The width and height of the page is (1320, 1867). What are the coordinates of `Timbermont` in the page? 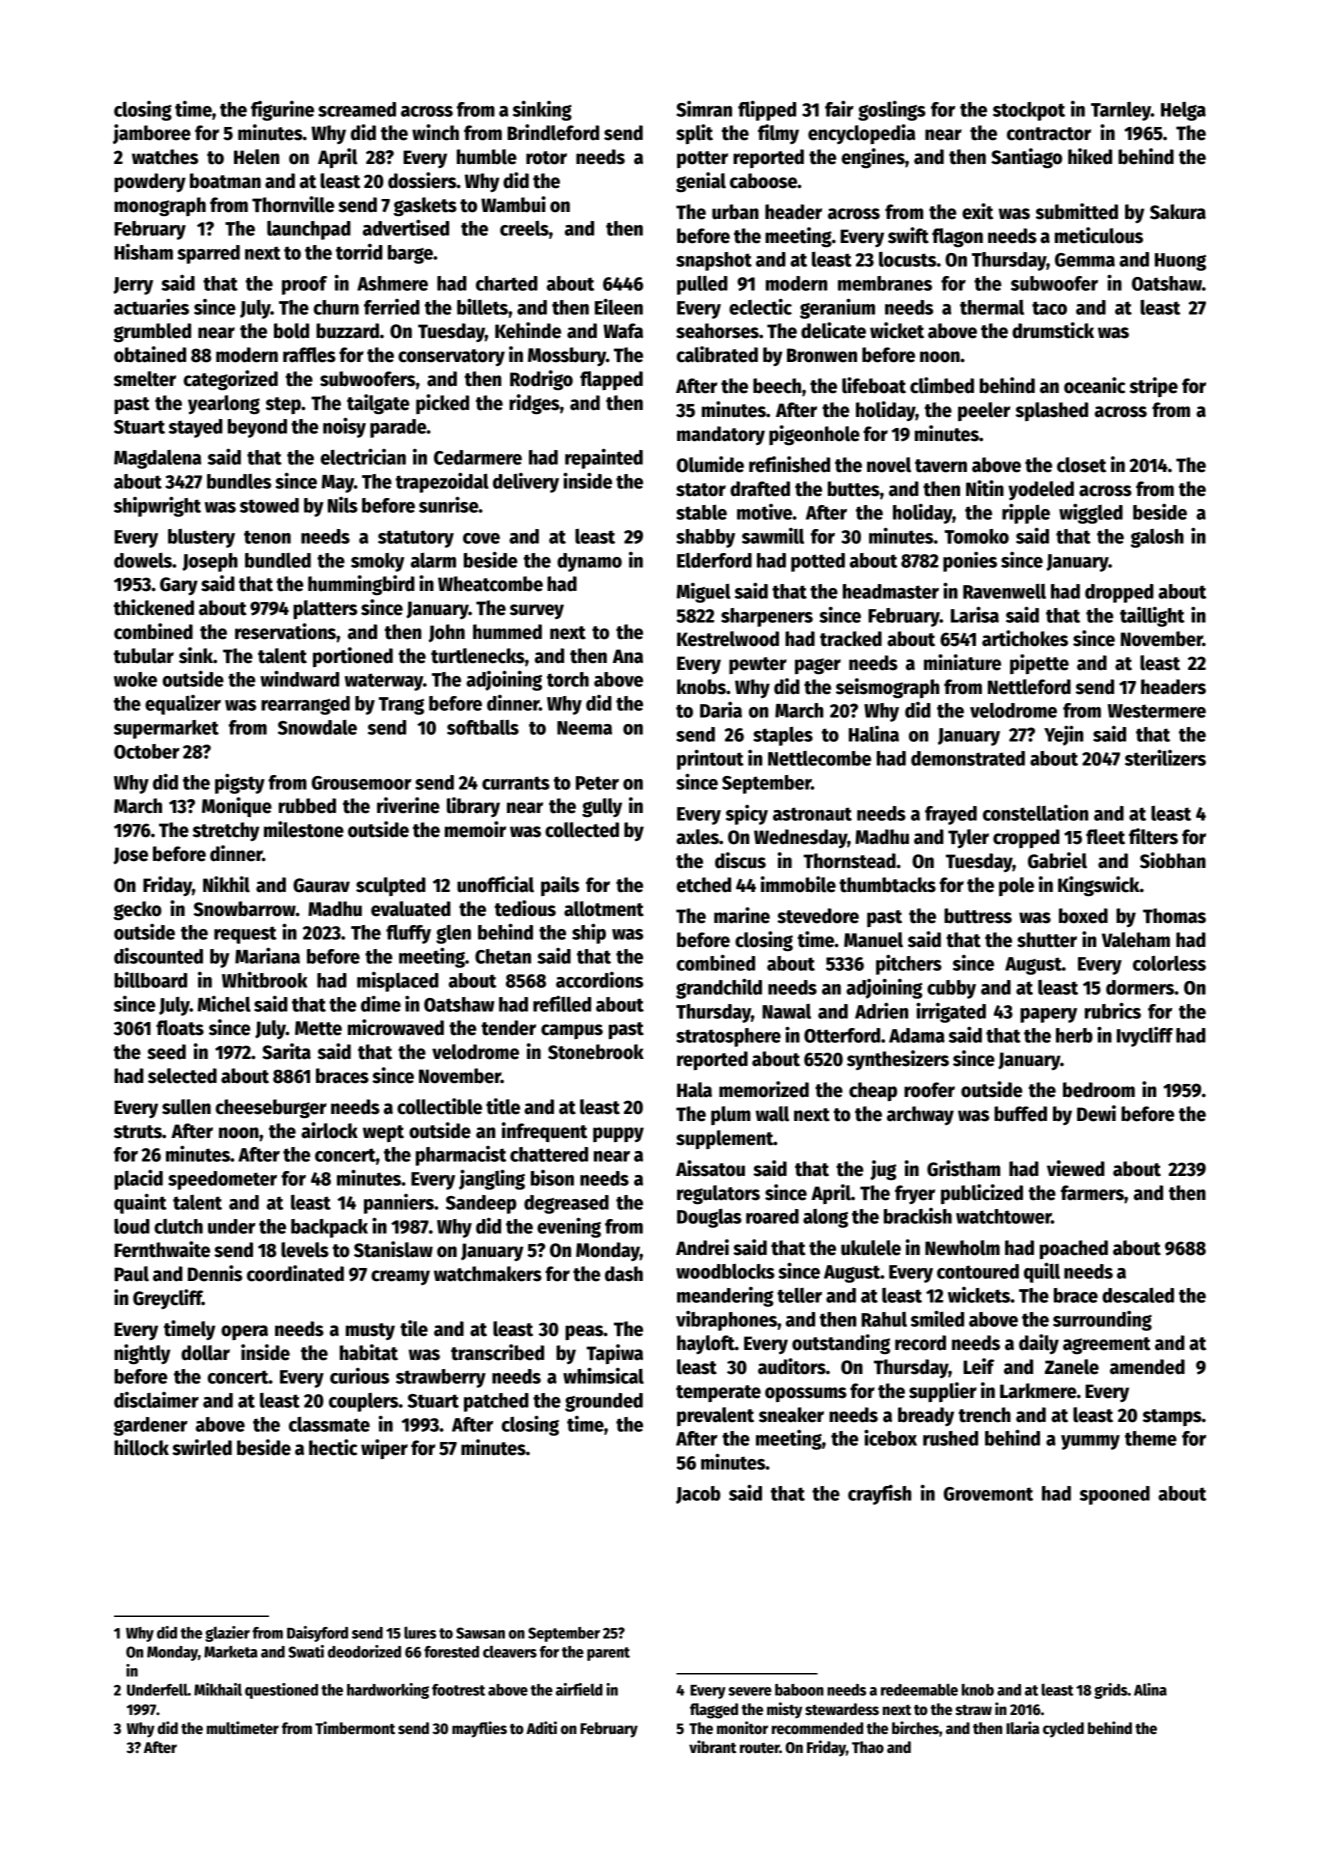 It's located at (355, 1727).
